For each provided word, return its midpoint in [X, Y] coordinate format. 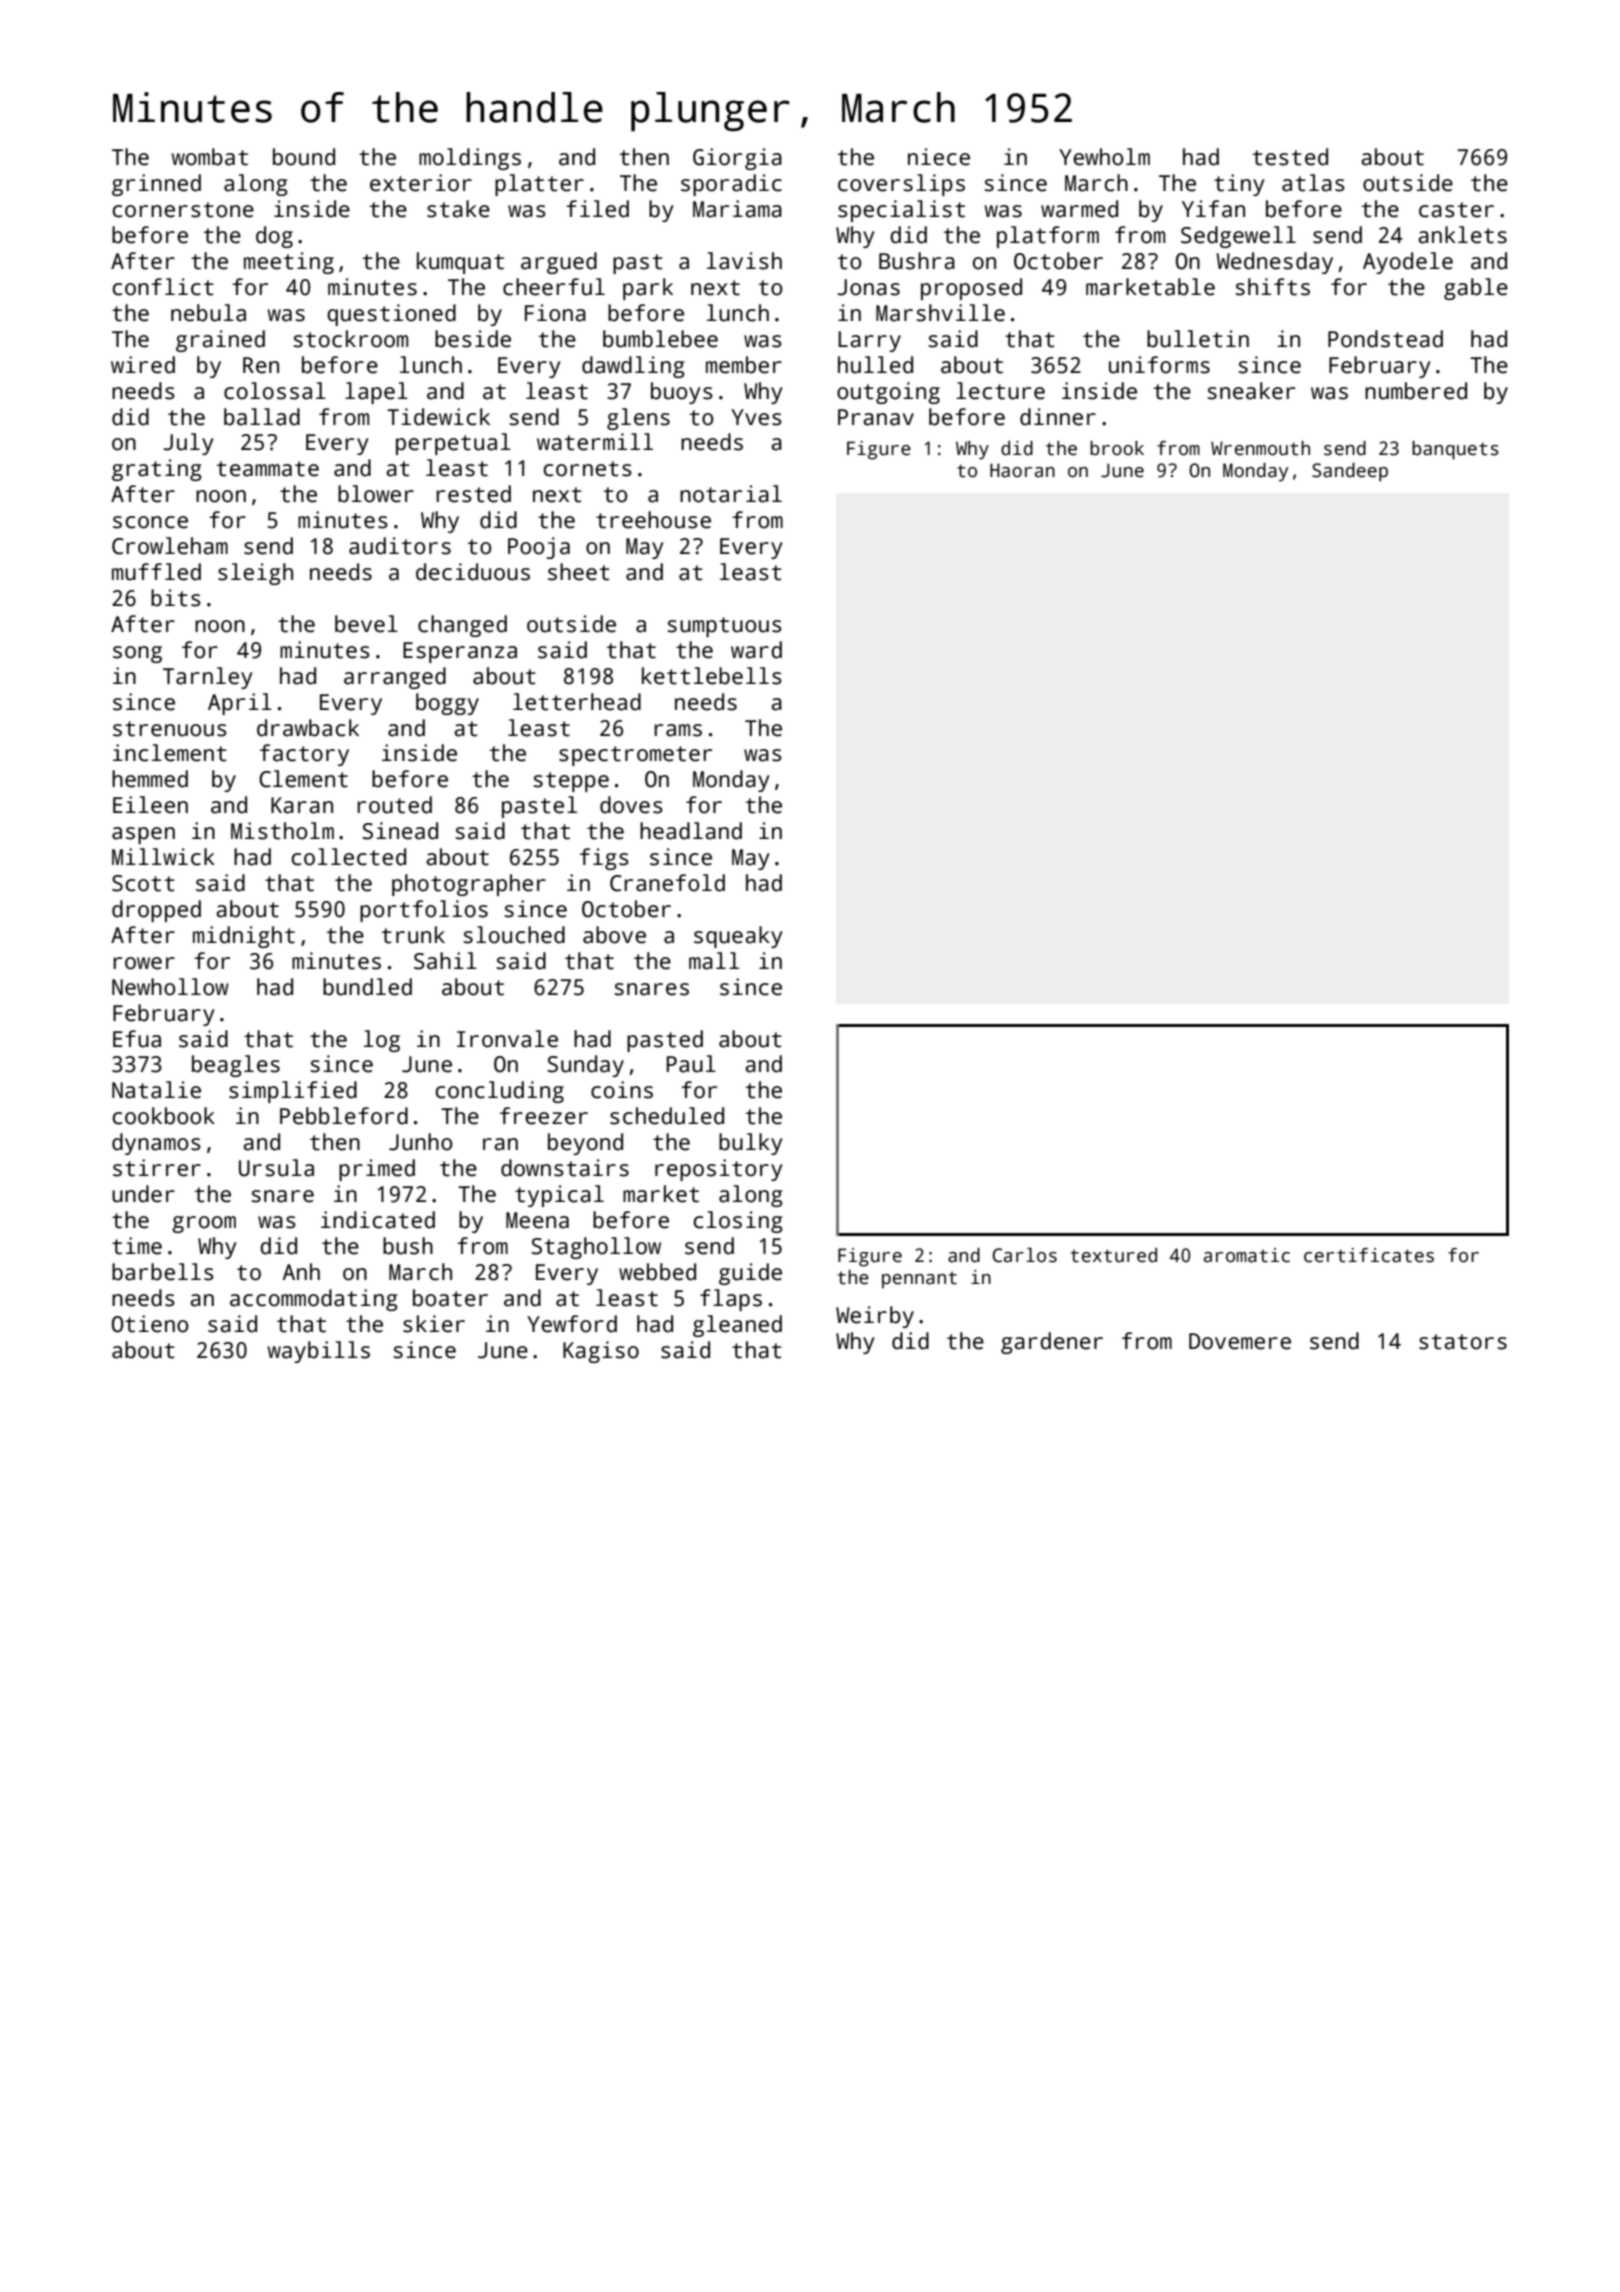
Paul [691, 1064]
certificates [1369, 1255]
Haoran [1022, 470]
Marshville [940, 313]
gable [1476, 289]
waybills [318, 1352]
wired [143, 365]
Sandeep [1350, 472]
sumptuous [724, 627]
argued [559, 263]
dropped [156, 911]
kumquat [460, 263]
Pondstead [1385, 339]
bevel [366, 624]
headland [691, 831]
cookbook [163, 1116]
